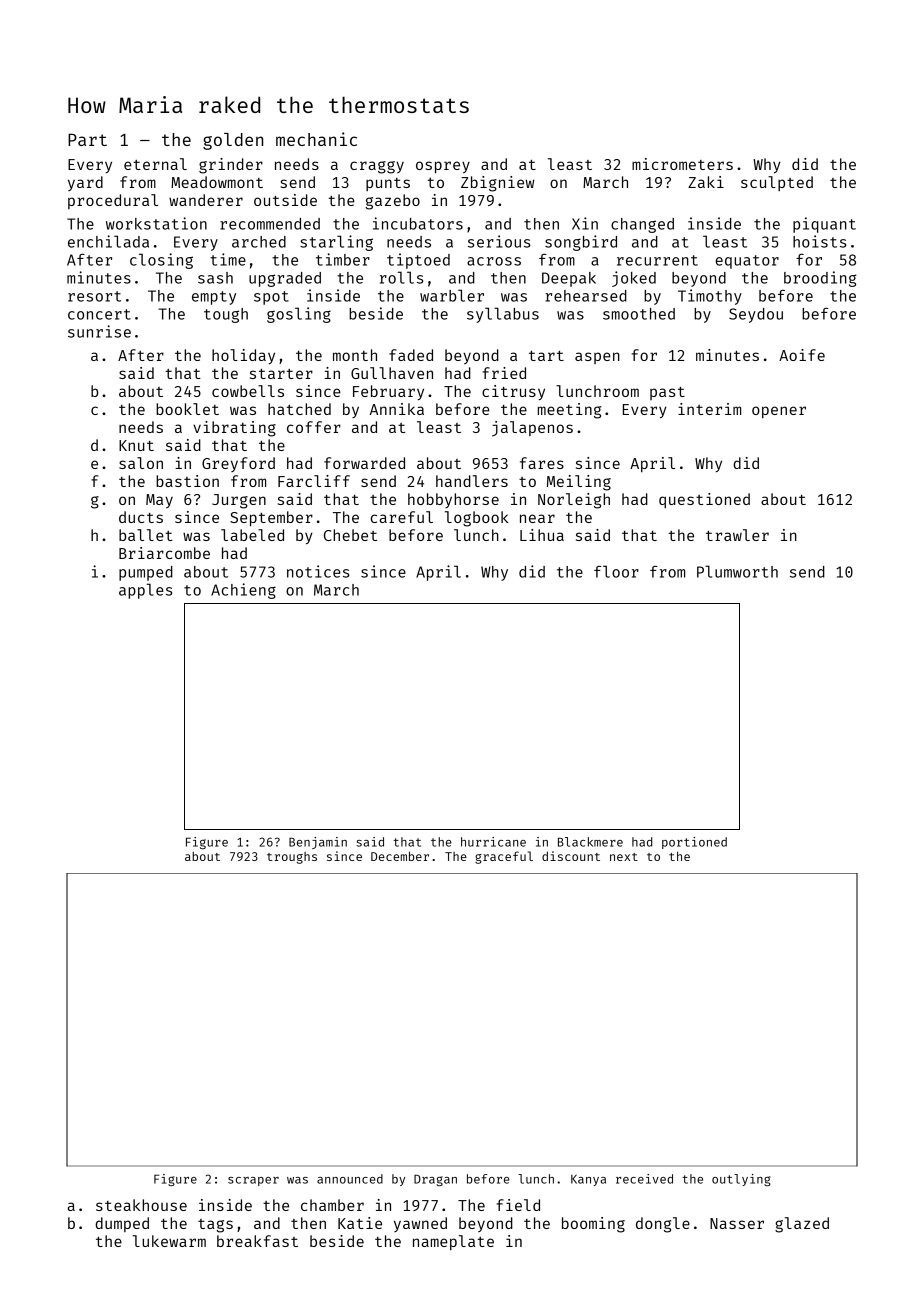  What do you see at coordinates (355, 355) in the screenshot?
I see `month` at bounding box center [355, 355].
